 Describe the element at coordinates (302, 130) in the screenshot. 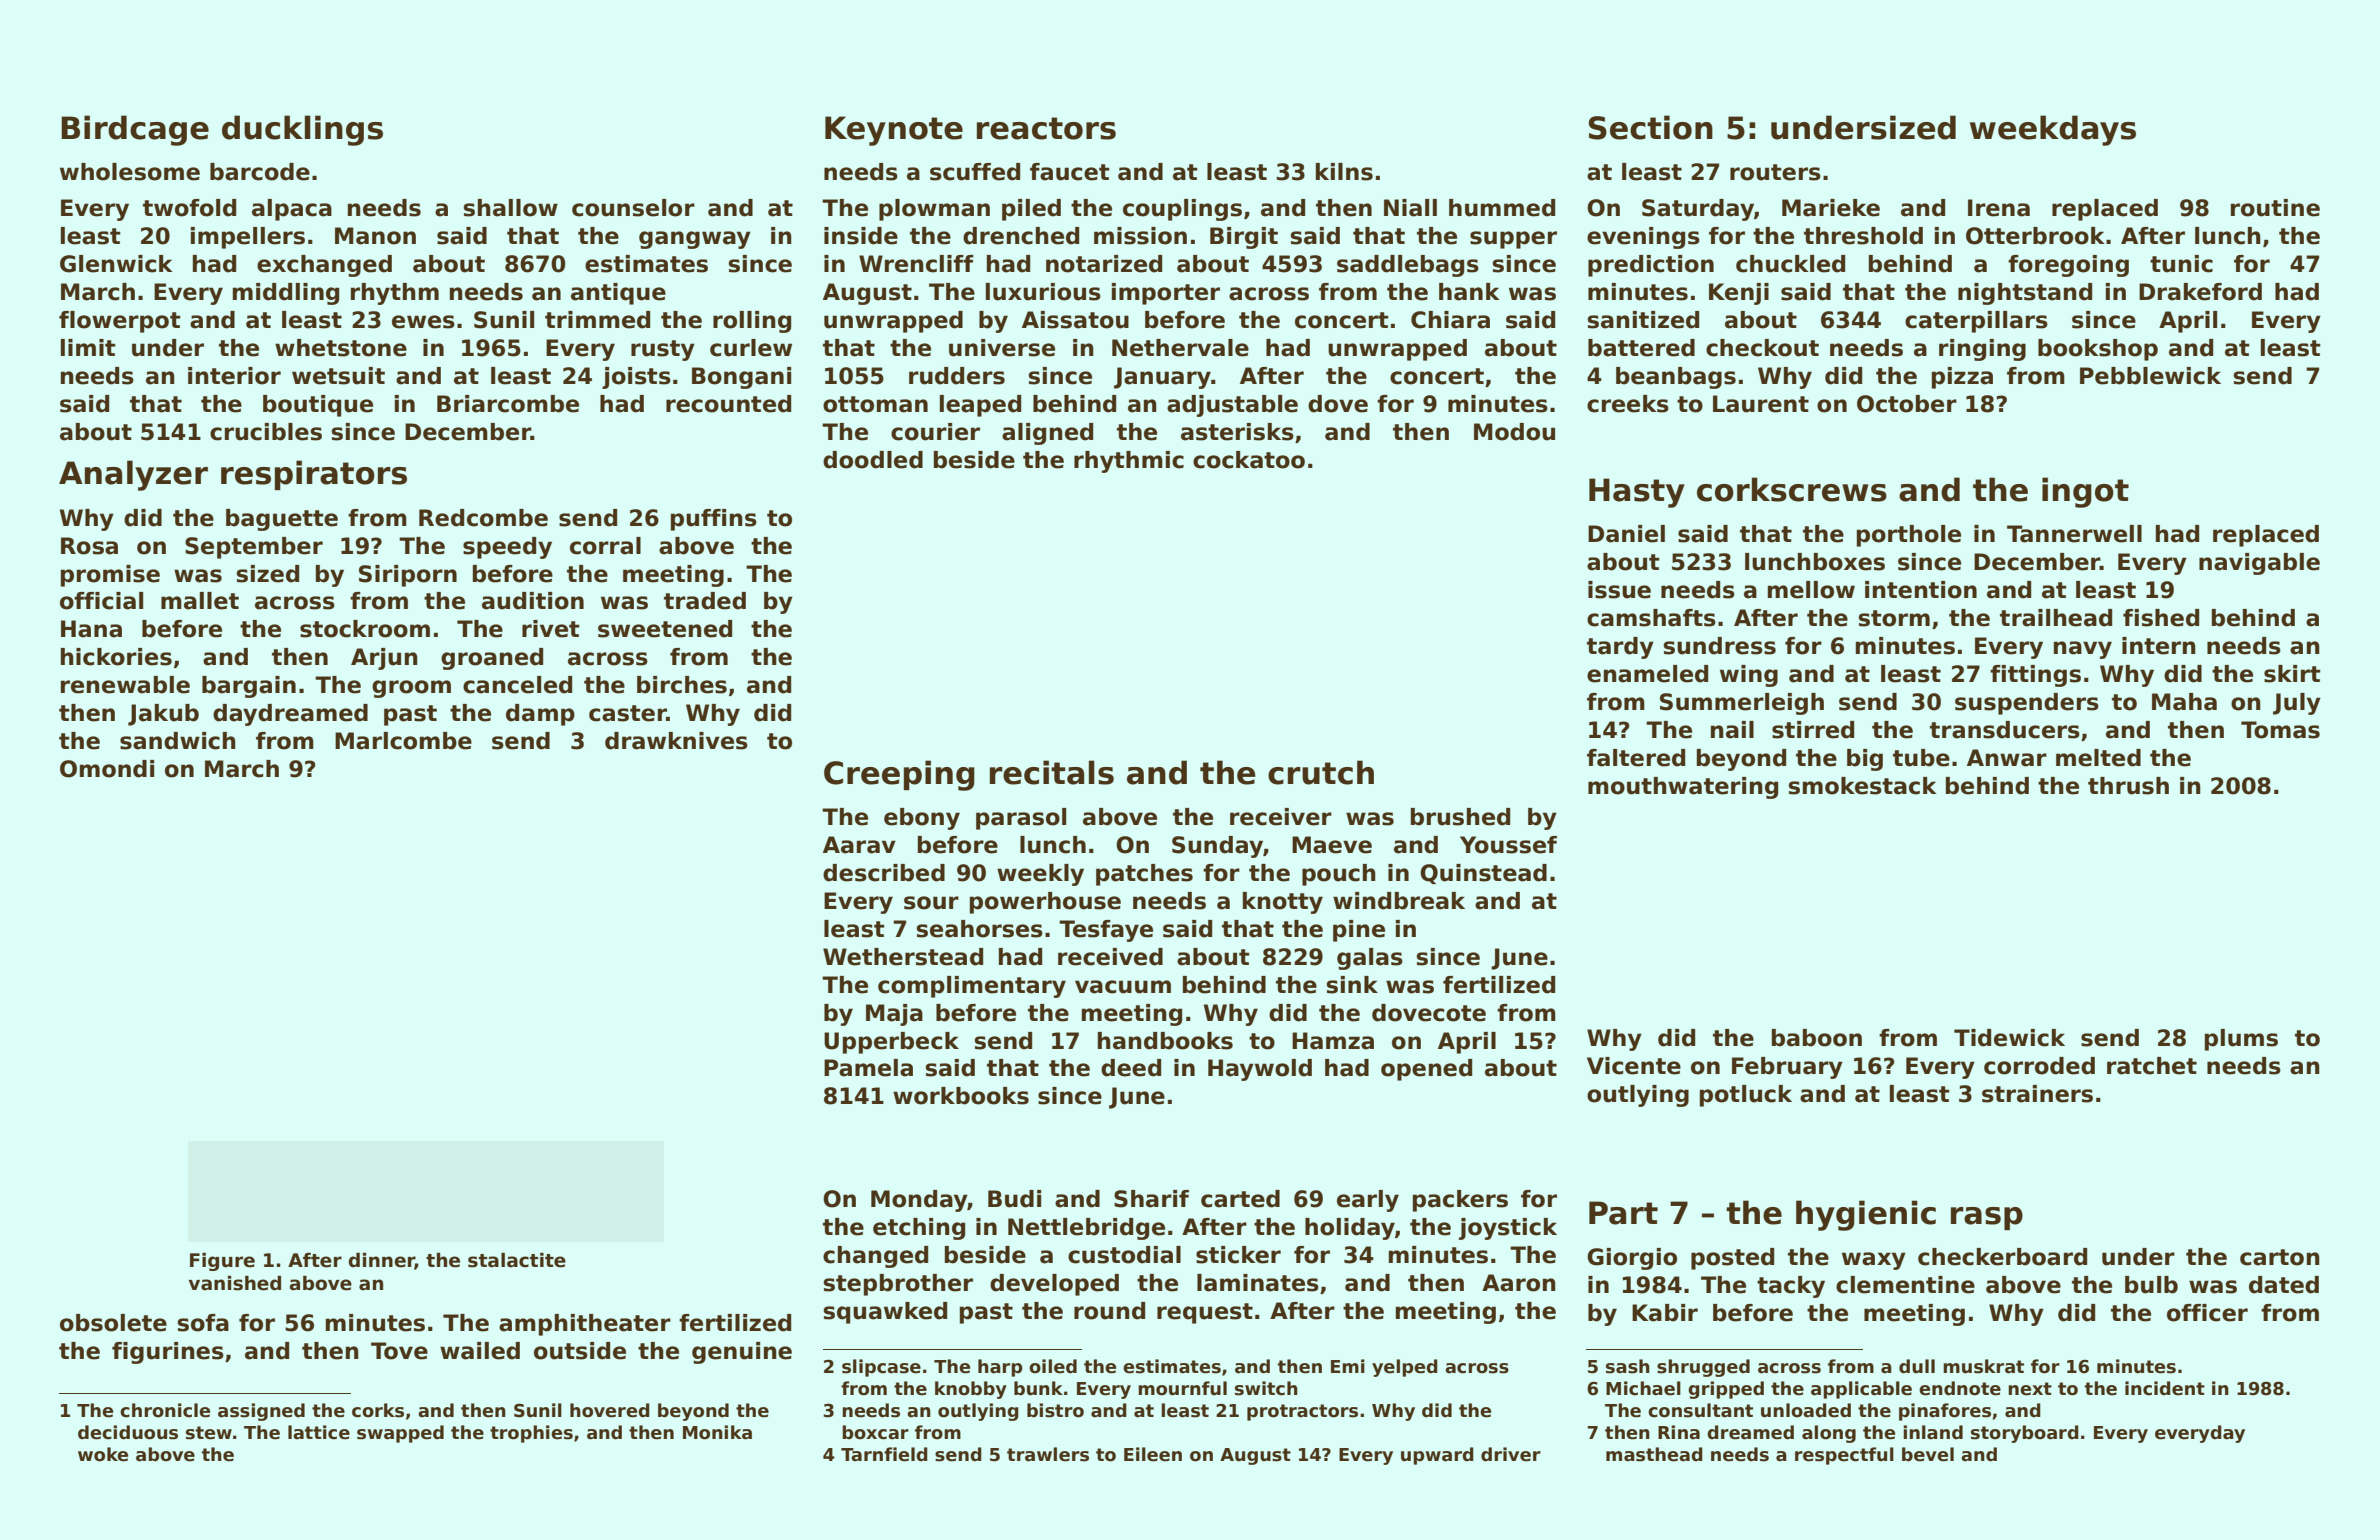

I see `ducklings` at that location.
